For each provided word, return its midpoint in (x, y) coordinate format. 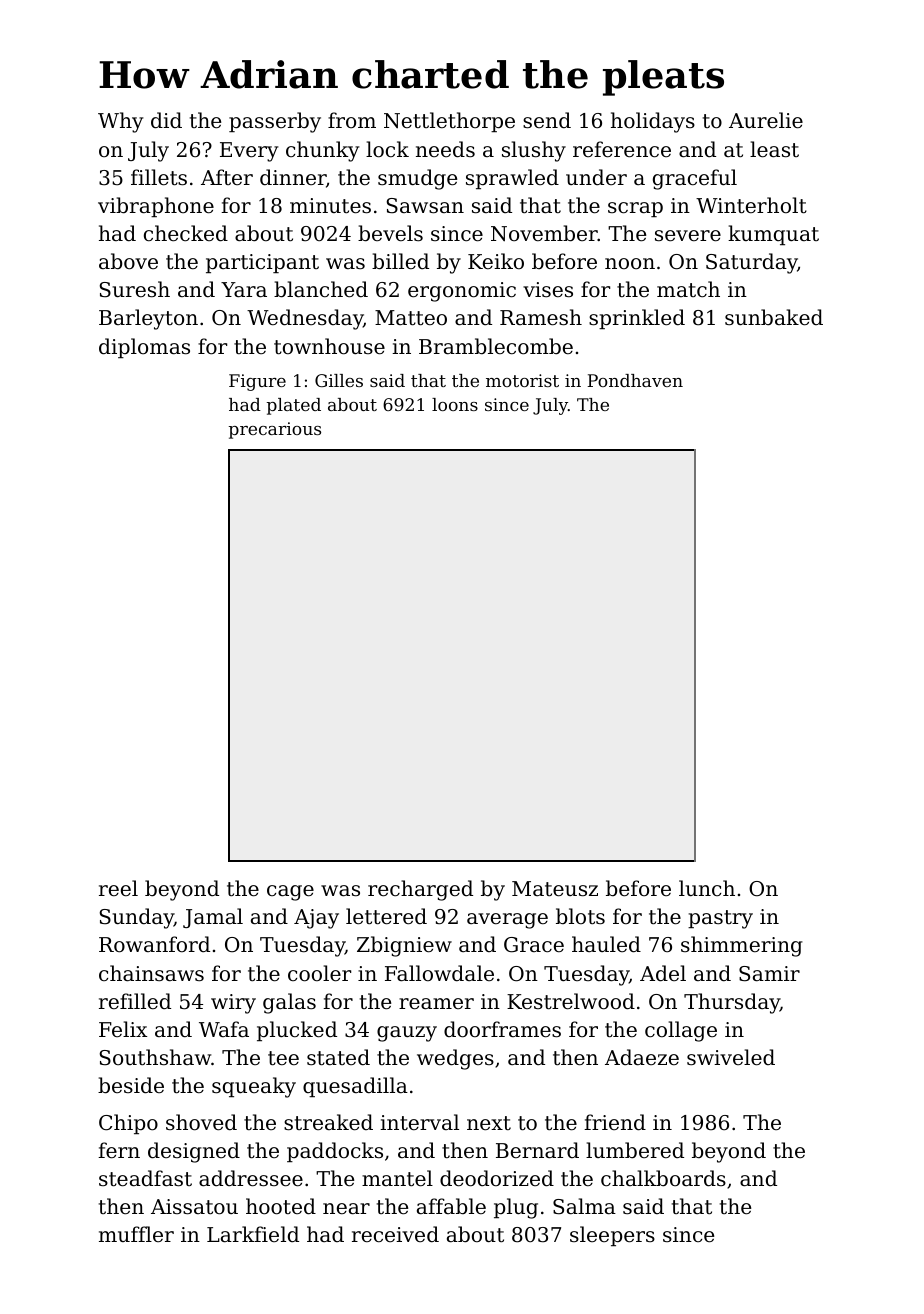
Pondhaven (635, 380)
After (227, 177)
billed (400, 261)
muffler (136, 1234)
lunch (707, 888)
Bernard (537, 1150)
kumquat (773, 235)
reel (118, 888)
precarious (275, 430)
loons (455, 404)
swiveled (731, 1057)
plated (294, 406)
